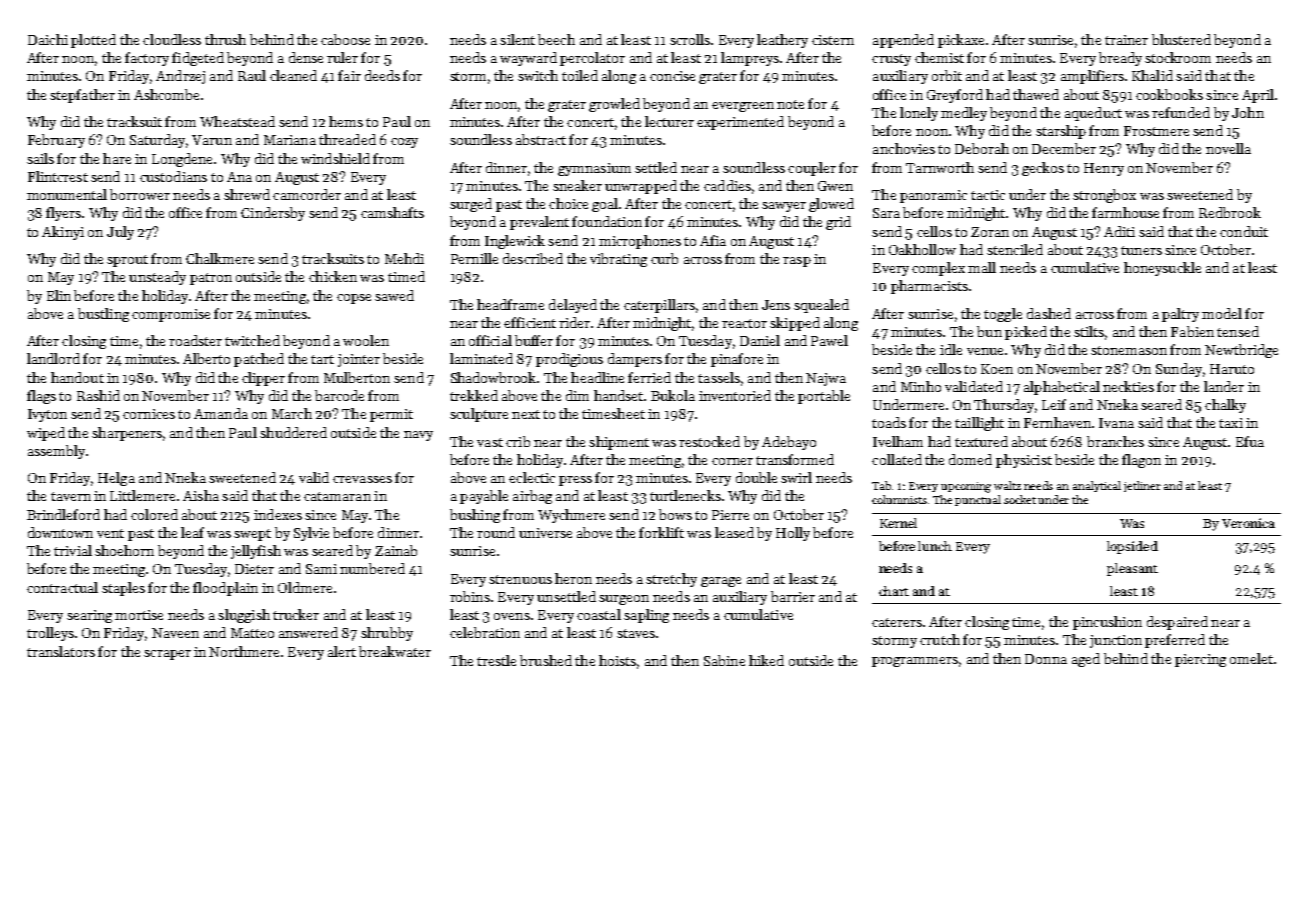  What do you see at coordinates (484, 497) in the page?
I see `payable` at bounding box center [484, 497].
